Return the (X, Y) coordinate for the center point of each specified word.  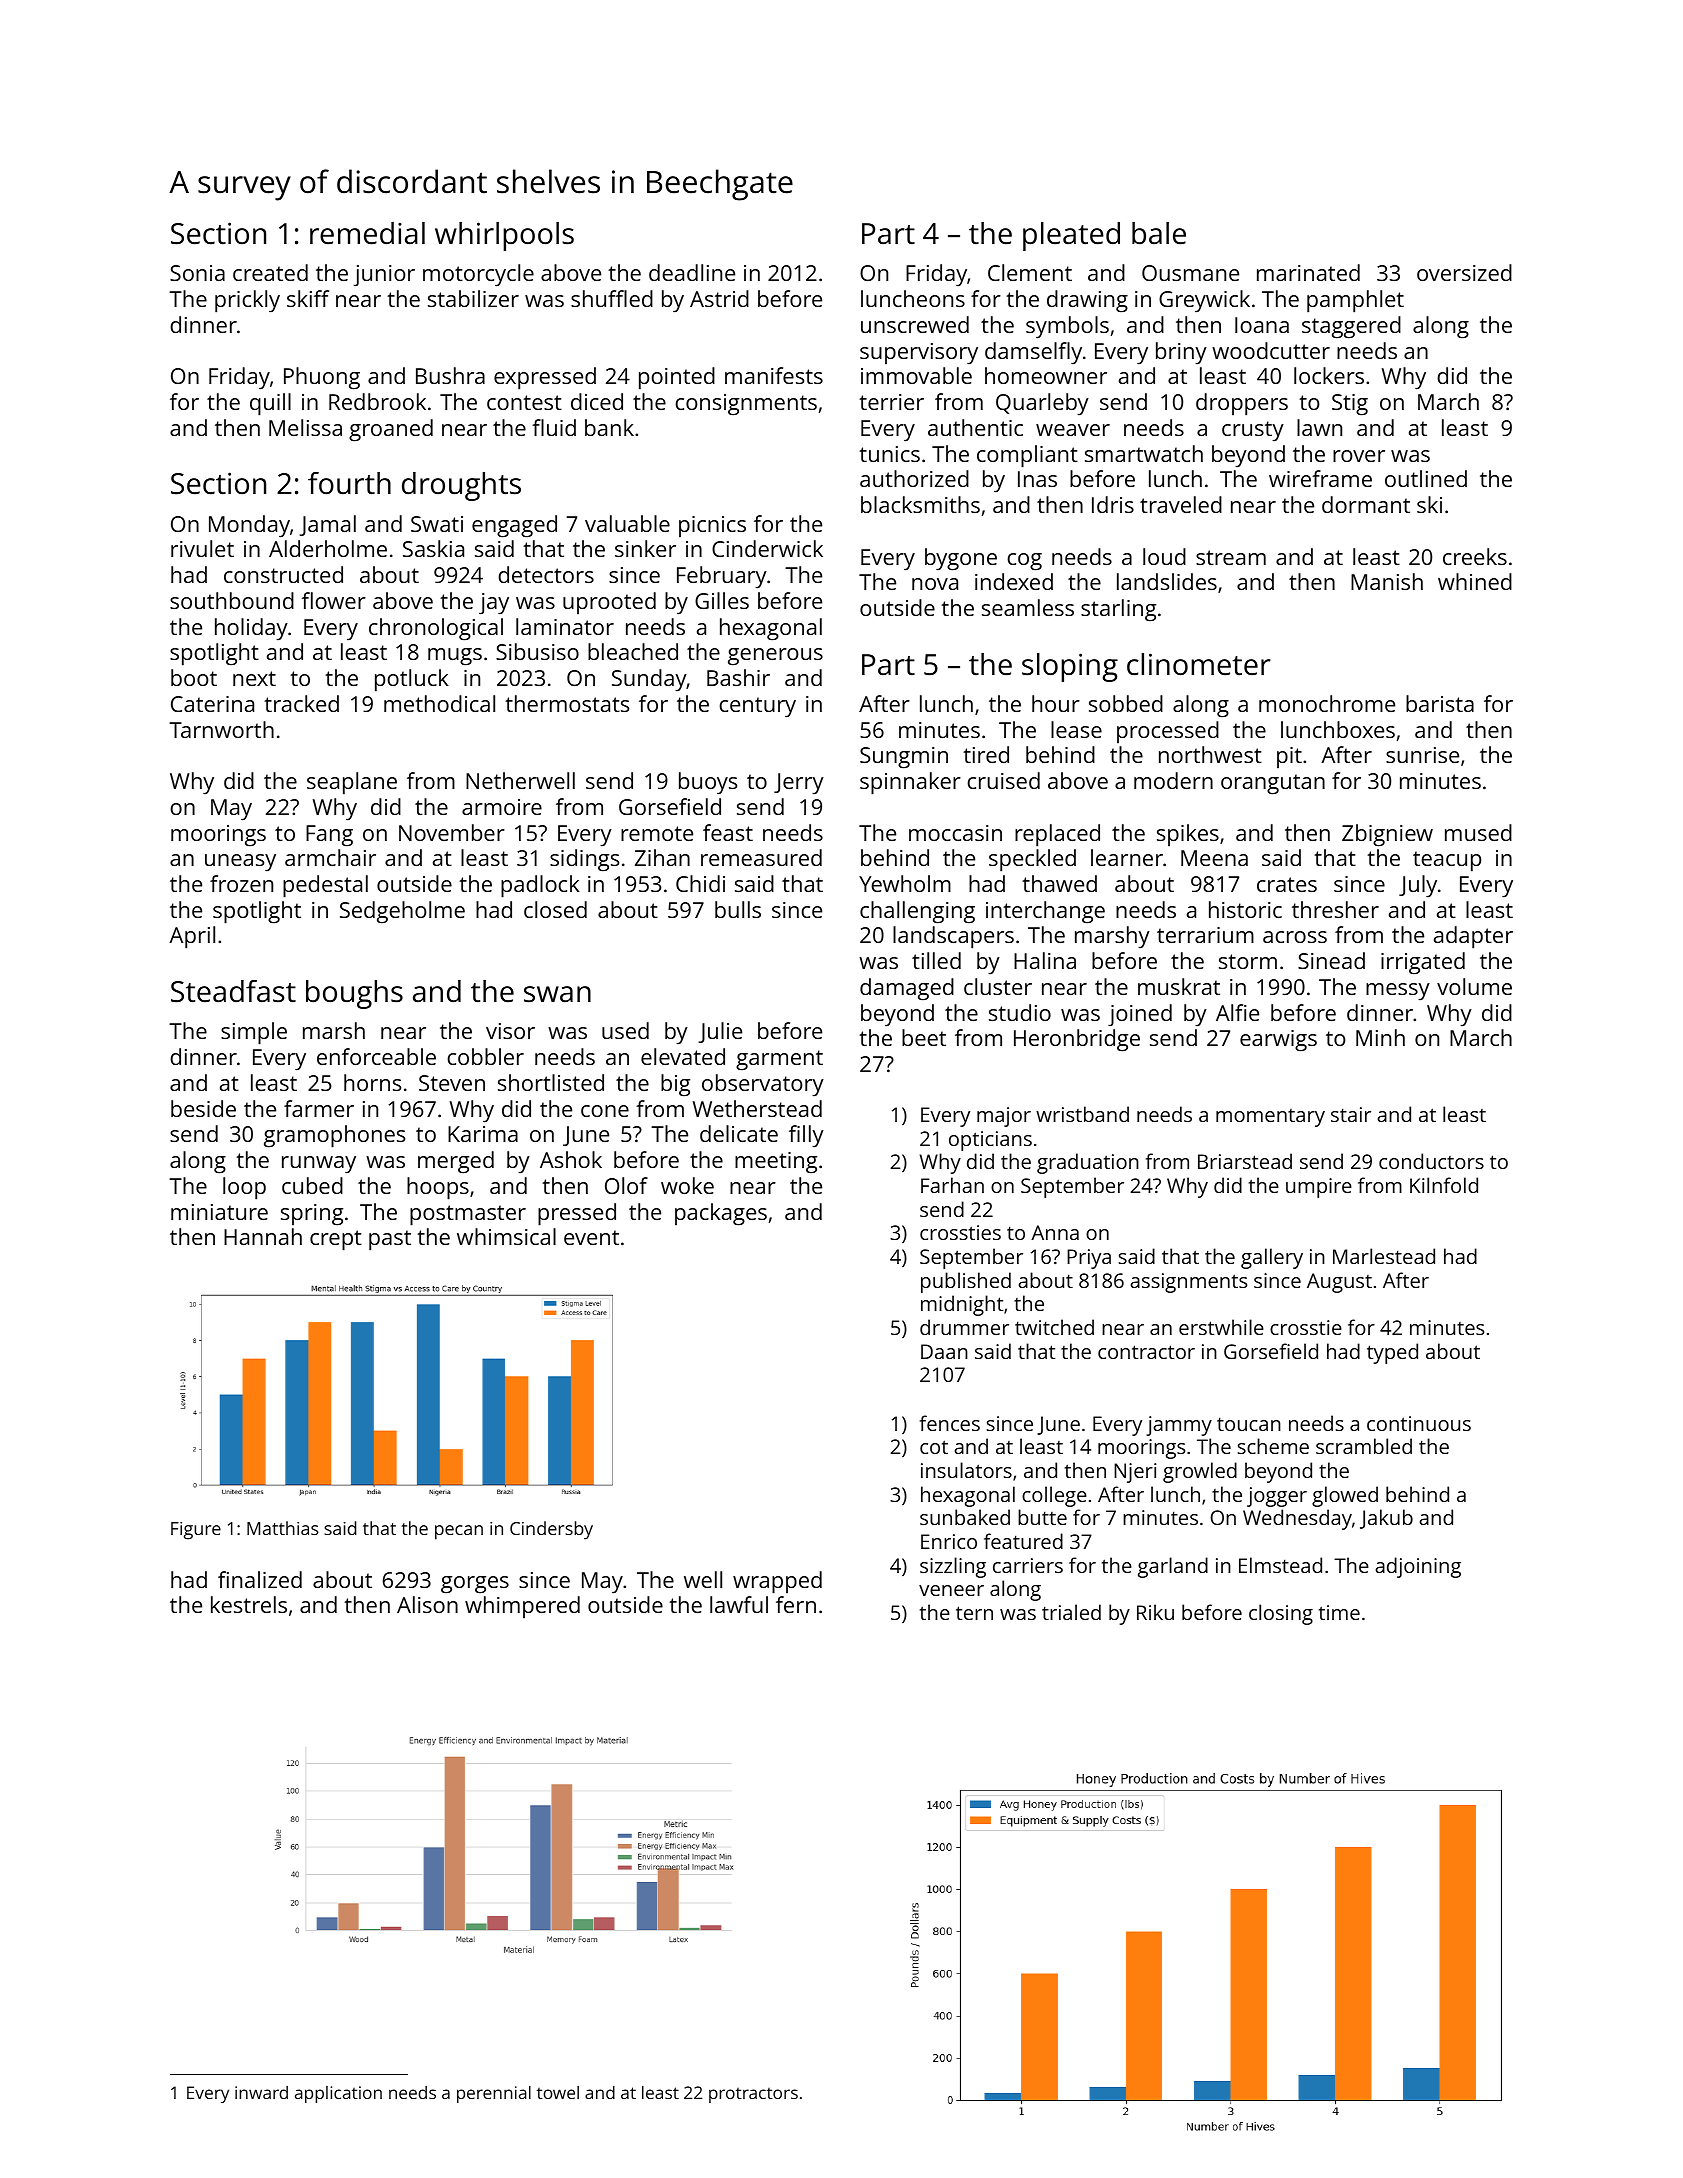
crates (1287, 884)
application (338, 2094)
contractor (1146, 1352)
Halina (1045, 960)
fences (950, 1423)
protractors (753, 2095)
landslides (1167, 581)
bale (1159, 233)
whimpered (522, 1607)
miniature (219, 1212)
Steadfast (233, 991)
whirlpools (504, 236)
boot (194, 677)
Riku (1155, 1612)
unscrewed (915, 324)
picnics (712, 526)
